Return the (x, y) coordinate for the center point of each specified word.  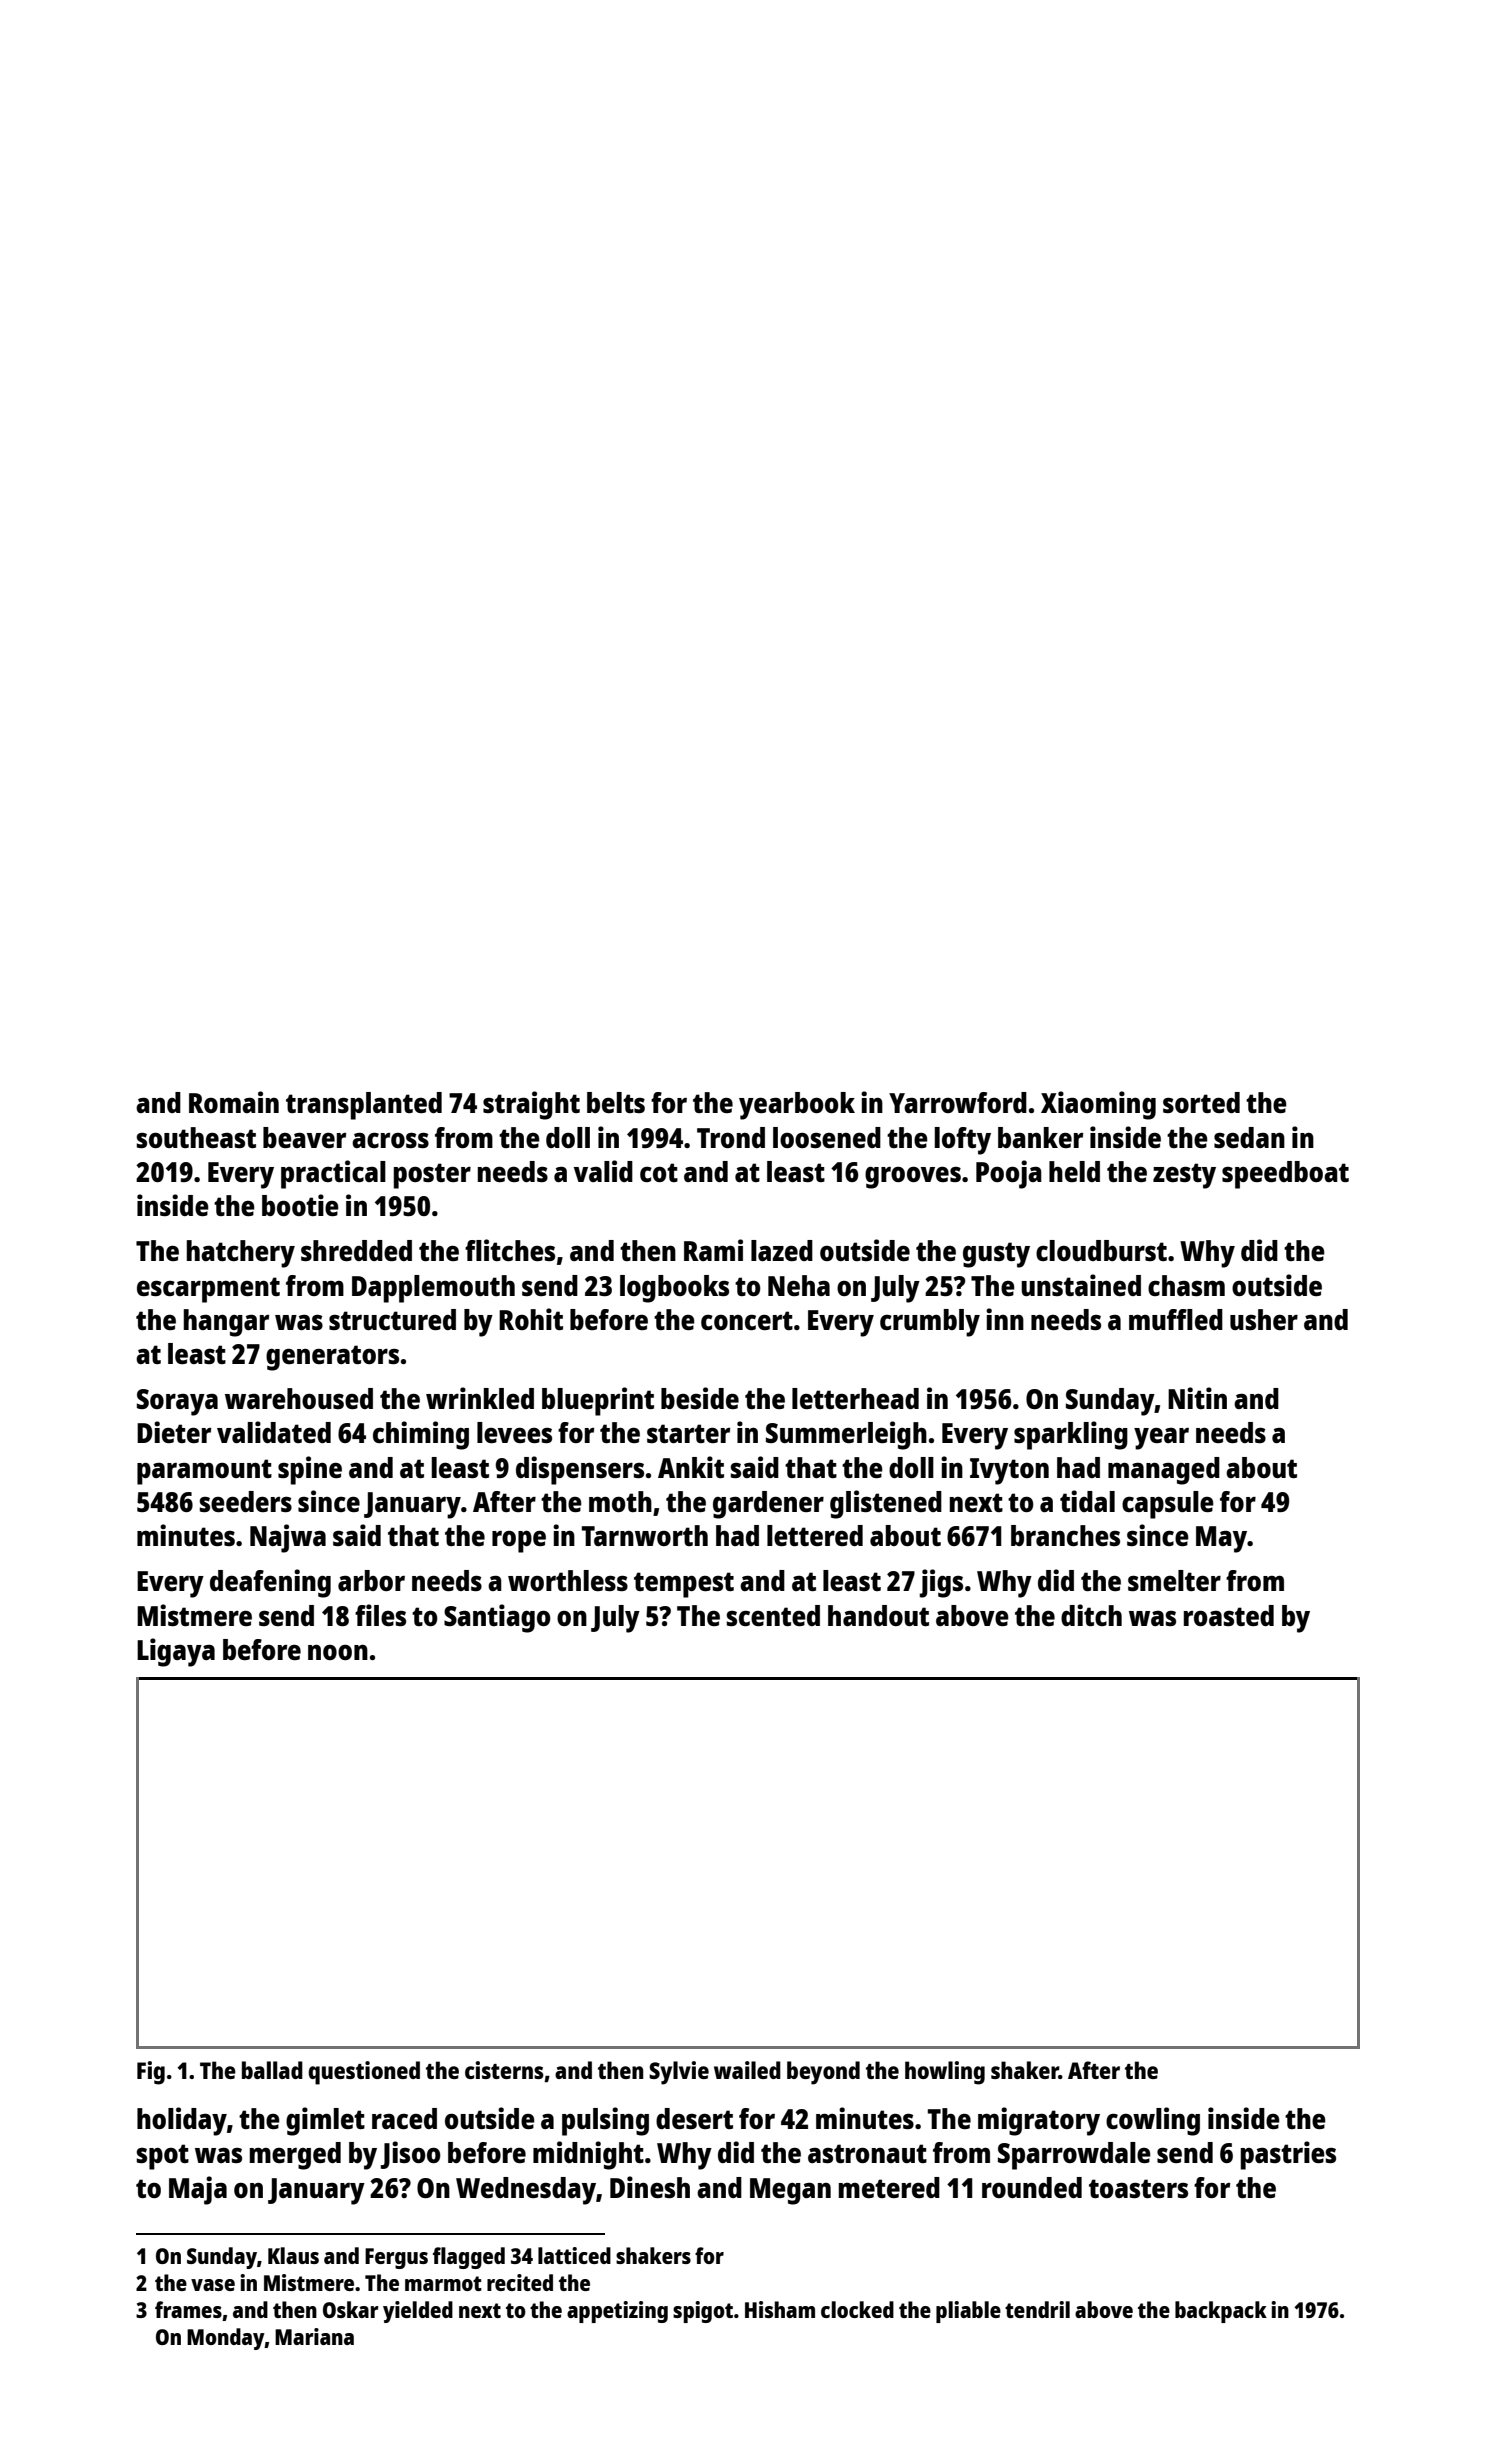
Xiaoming (1098, 1105)
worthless (568, 1580)
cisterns (504, 2070)
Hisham (780, 2309)
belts (616, 1102)
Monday (226, 2339)
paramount (204, 1472)
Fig (151, 2073)
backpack (1221, 2312)
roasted (1229, 1615)
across (390, 1140)
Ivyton (1009, 1471)
